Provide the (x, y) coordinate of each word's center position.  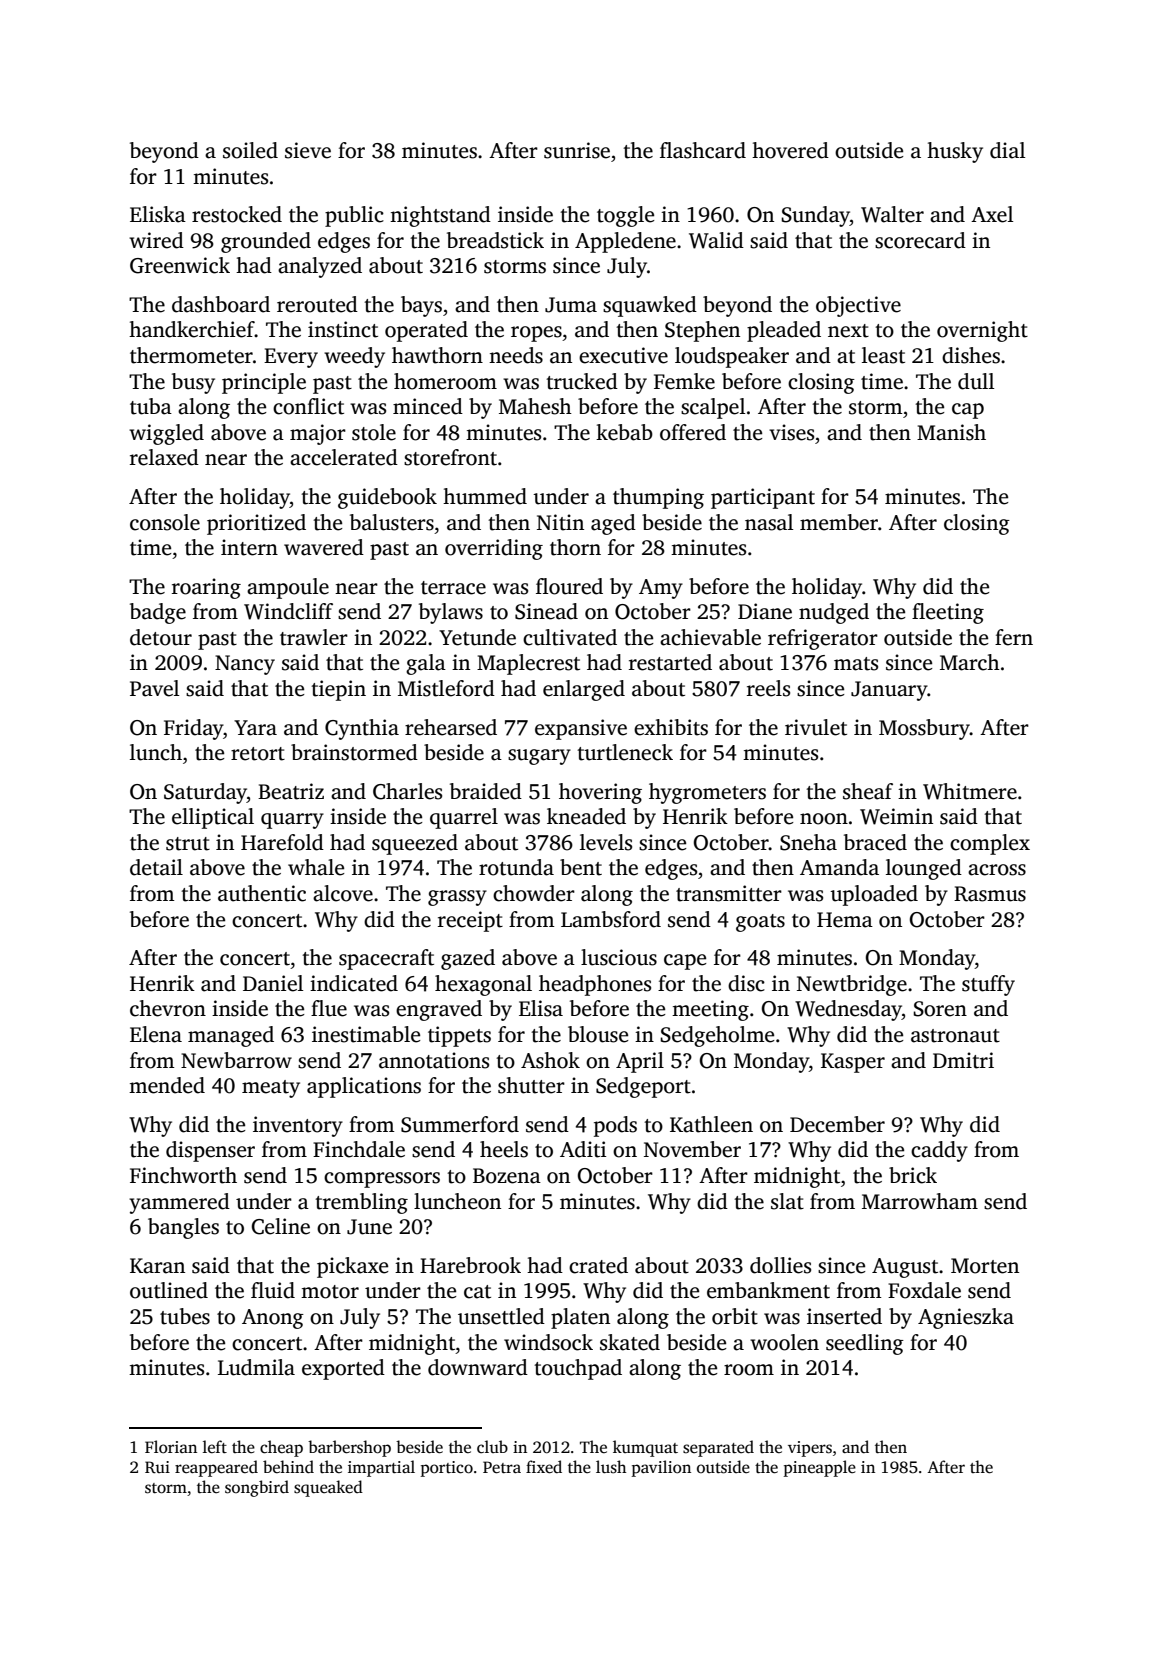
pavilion (661, 1468)
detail (156, 867)
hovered (790, 150)
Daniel (273, 983)
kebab (624, 432)
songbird (257, 1488)
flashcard (703, 150)
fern (1014, 637)
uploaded (874, 895)
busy (193, 383)
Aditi (583, 1149)
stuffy (988, 985)
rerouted (317, 304)
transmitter (729, 893)
